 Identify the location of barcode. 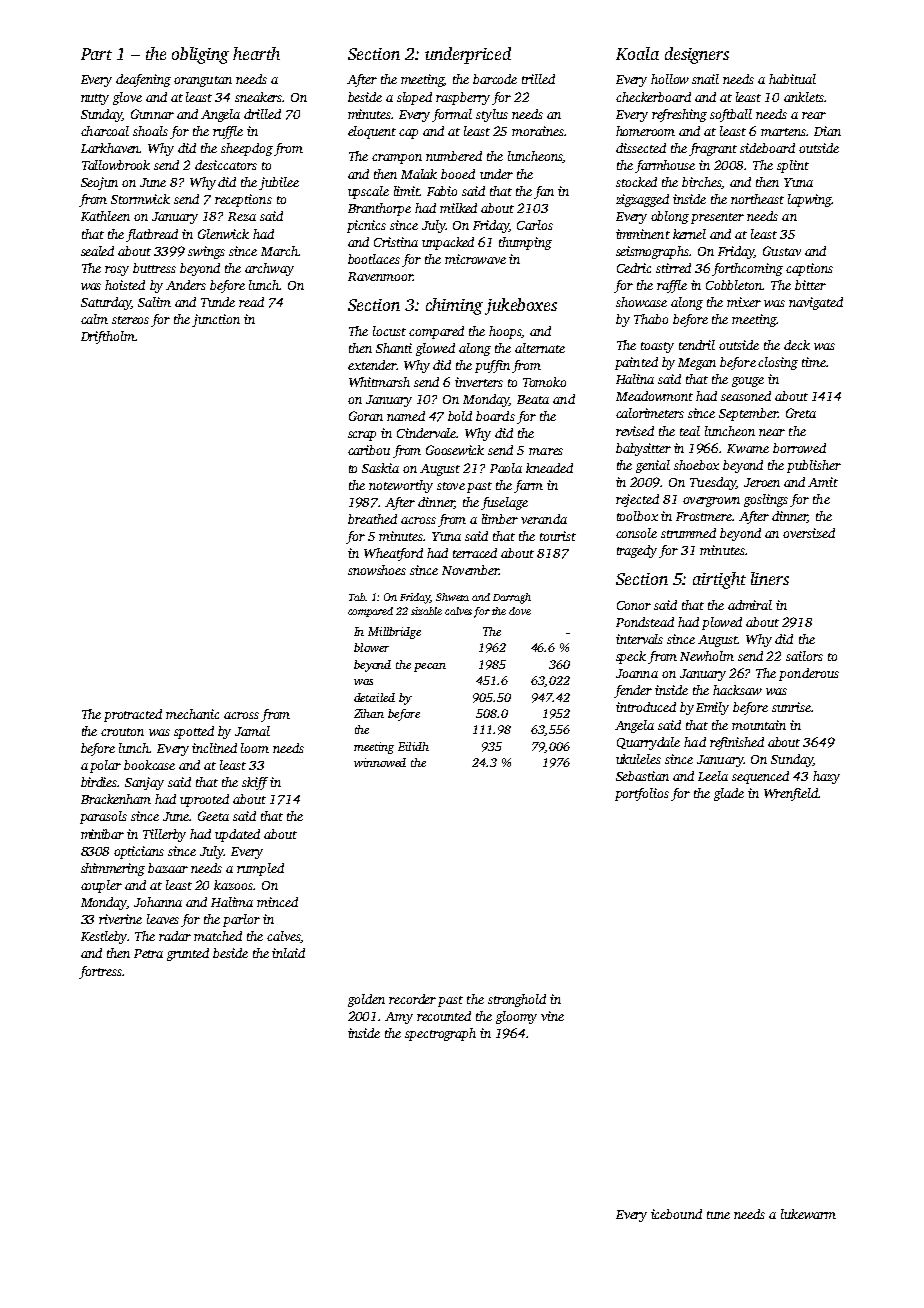
(495, 79).
